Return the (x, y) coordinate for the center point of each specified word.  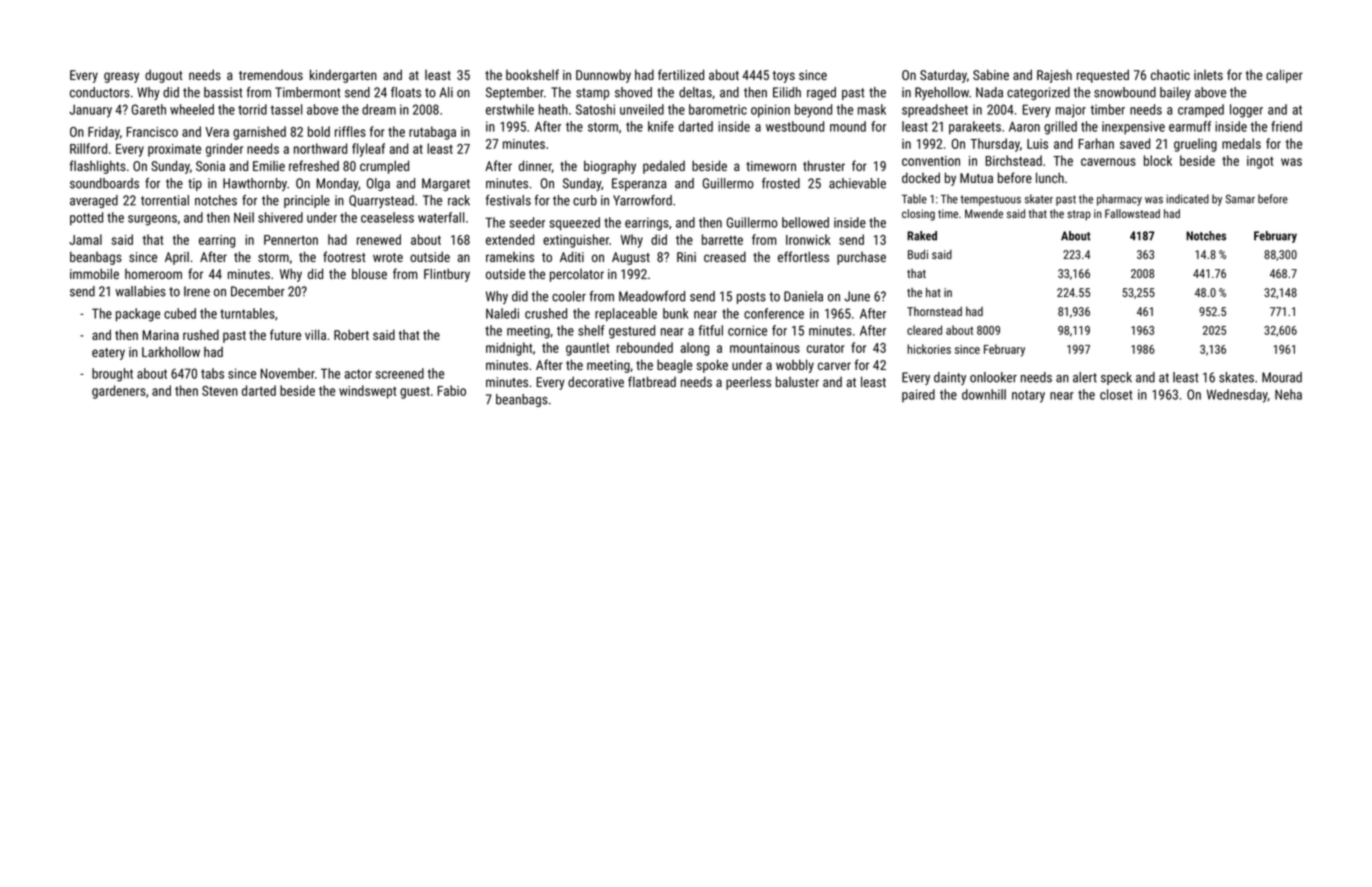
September (515, 93)
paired (918, 395)
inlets (1208, 75)
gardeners (119, 392)
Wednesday (1237, 396)
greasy (121, 77)
